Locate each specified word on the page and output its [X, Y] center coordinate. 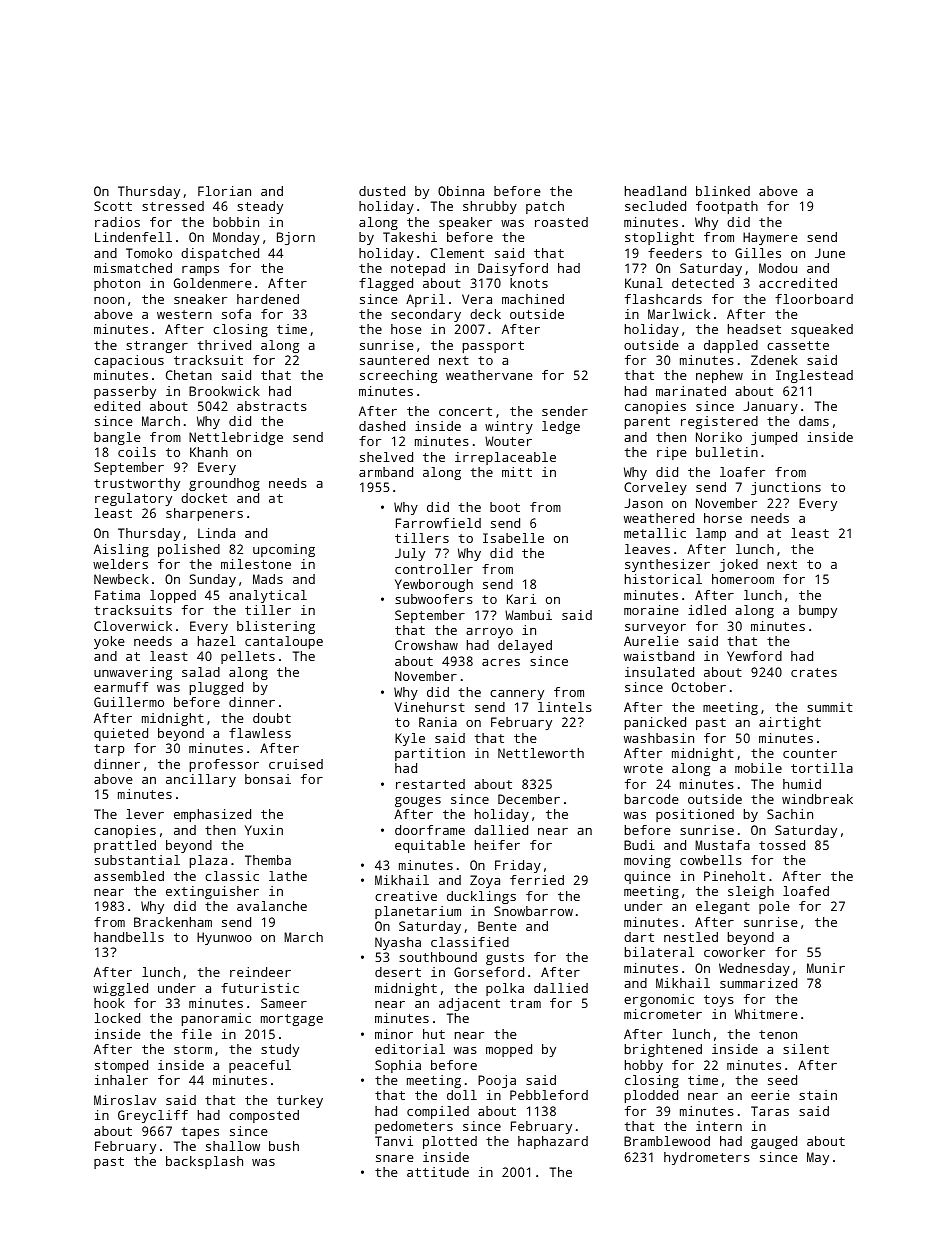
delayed [525, 646]
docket [204, 498]
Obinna [461, 191]
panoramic [216, 1019]
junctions [786, 488]
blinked [723, 191]
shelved [386, 457]
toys [719, 1001]
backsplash [204, 1162]
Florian [224, 191]
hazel [217, 641]
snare [395, 1158]
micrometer [663, 1014]
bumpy [818, 611]
